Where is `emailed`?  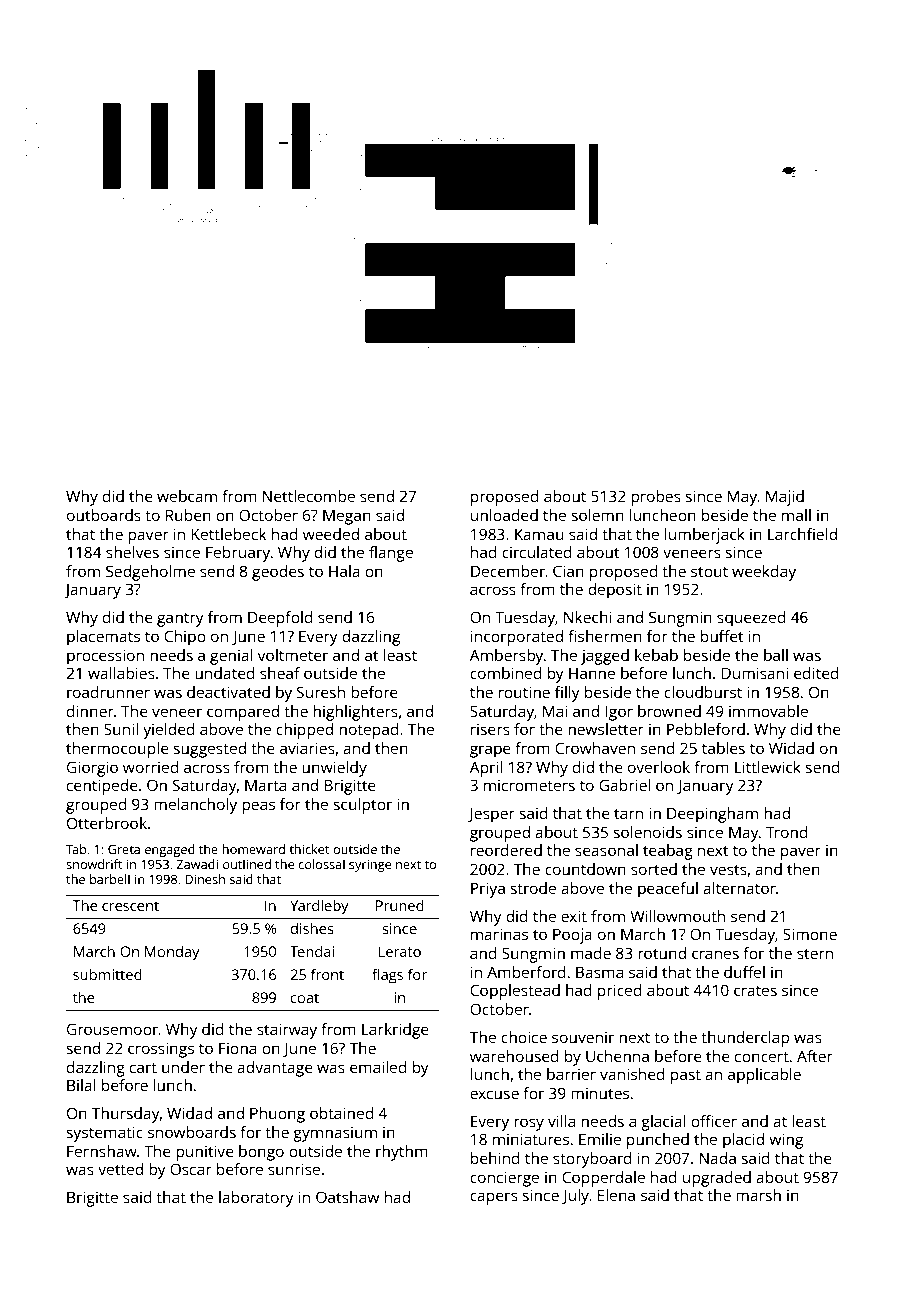
emailed is located at coordinates (378, 1067).
